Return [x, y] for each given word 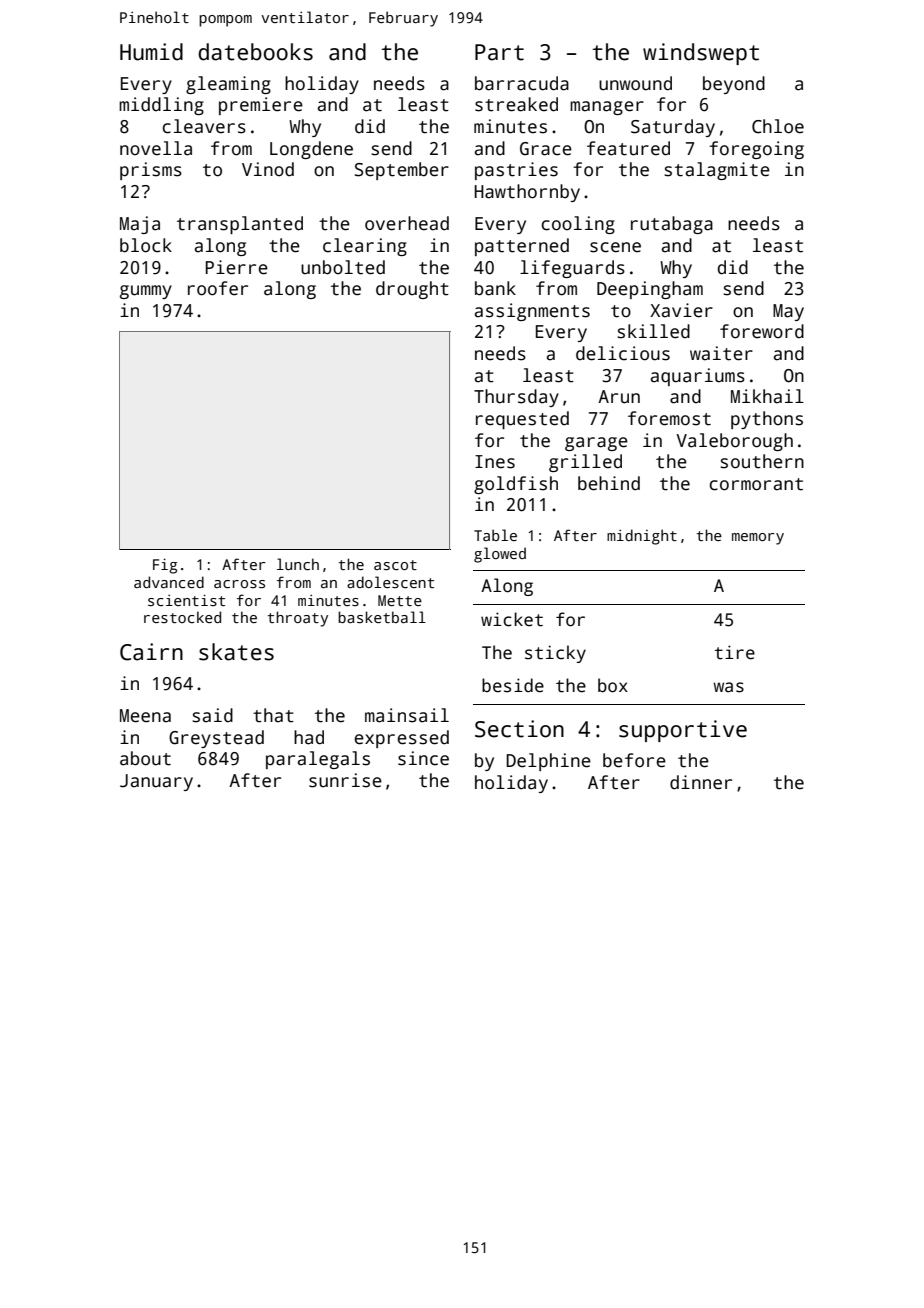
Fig [165, 566]
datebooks [255, 52]
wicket [512, 619]
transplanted [240, 225]
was [728, 687]
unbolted [343, 267]
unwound [635, 83]
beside [513, 685]
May [788, 312]
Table [495, 535]
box [613, 685]
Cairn [151, 652]
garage [596, 444]
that [273, 715]
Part [499, 52]
